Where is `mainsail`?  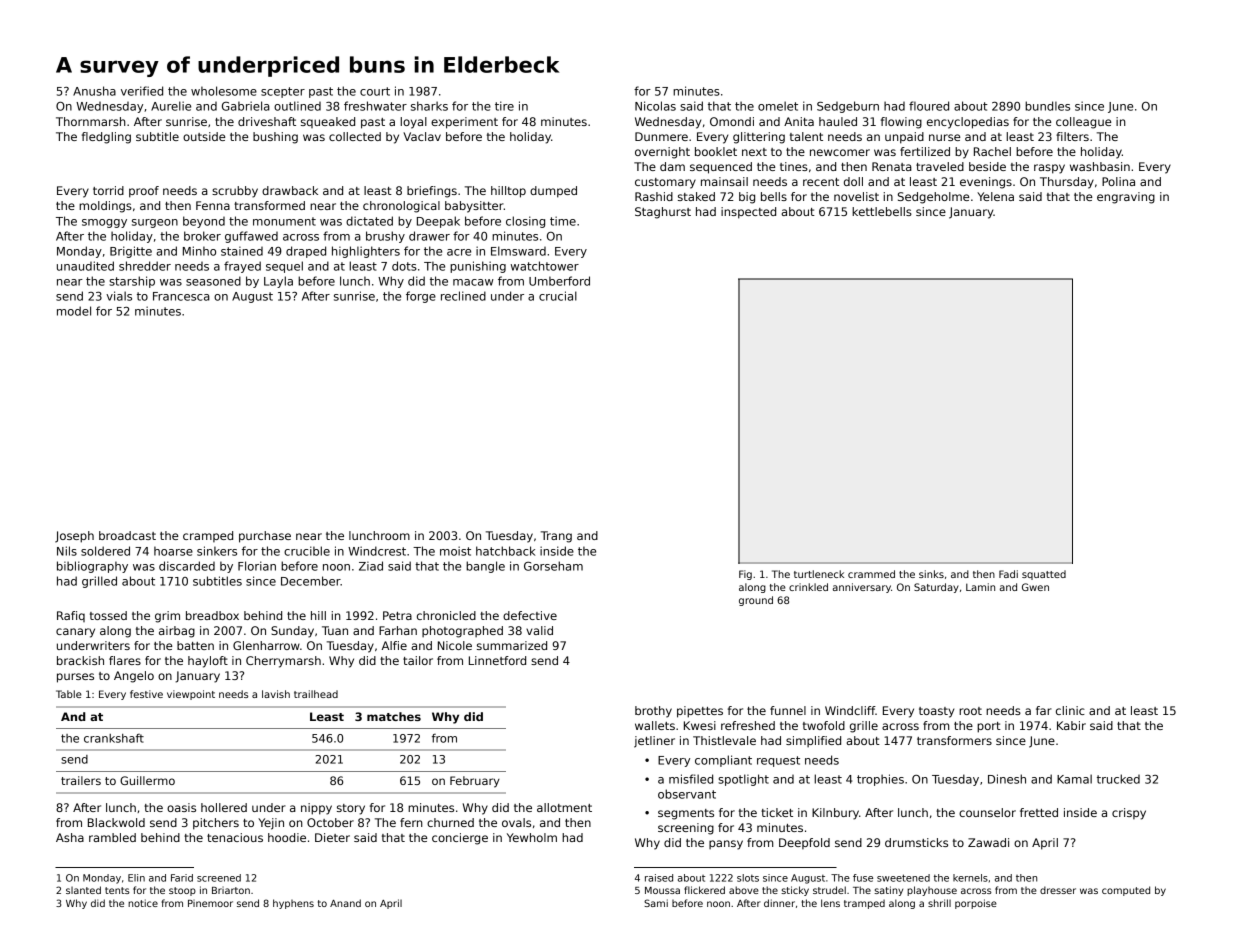 mainsail is located at coordinates (724, 181).
